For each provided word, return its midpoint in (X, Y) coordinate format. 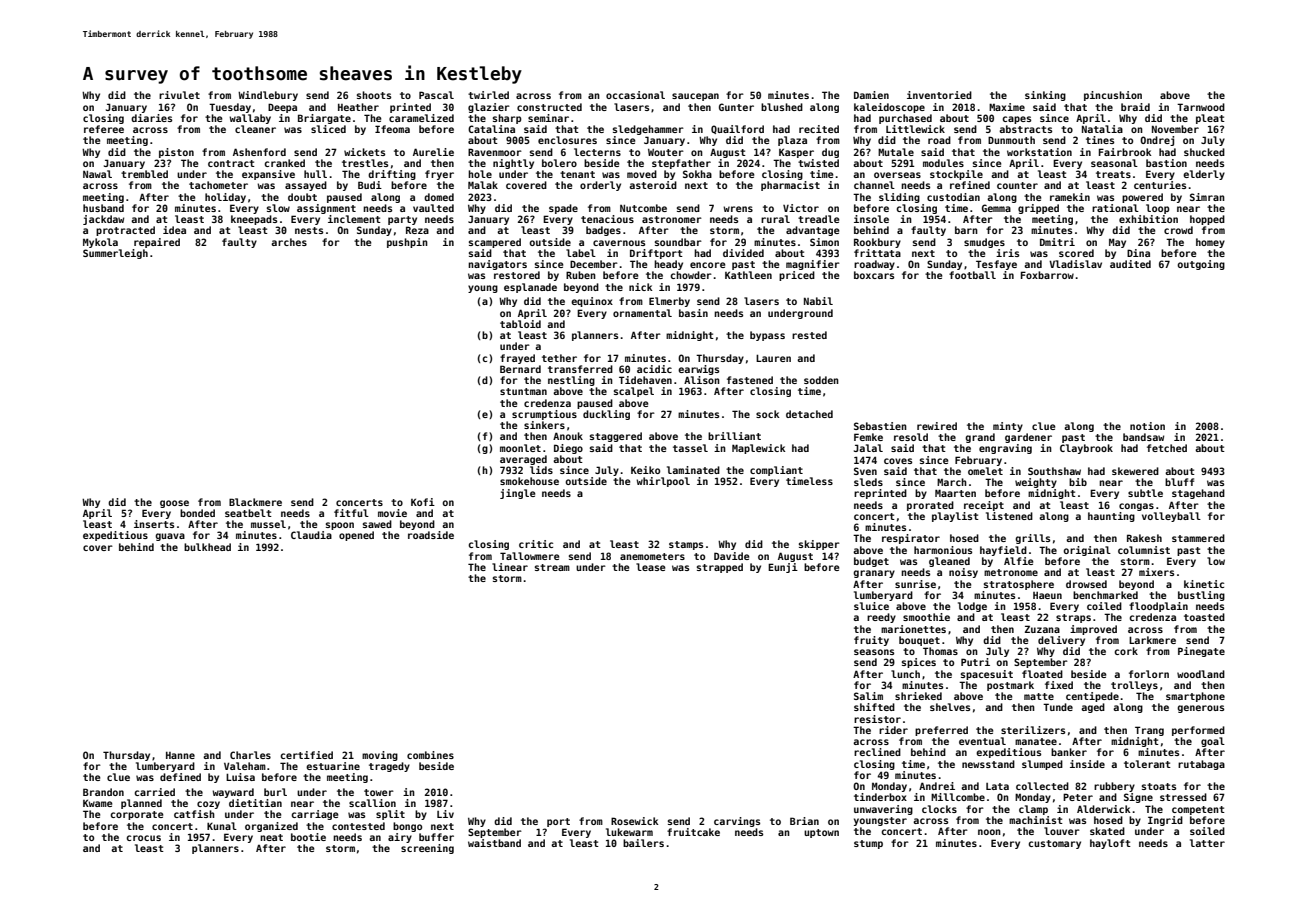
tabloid (520, 324)
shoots (374, 95)
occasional (635, 95)
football (972, 275)
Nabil (818, 301)
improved (1093, 630)
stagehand (1198, 494)
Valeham (245, 766)
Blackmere (255, 502)
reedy (881, 618)
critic (536, 544)
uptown (821, 833)
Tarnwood (1201, 107)
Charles (250, 755)
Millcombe (958, 797)
